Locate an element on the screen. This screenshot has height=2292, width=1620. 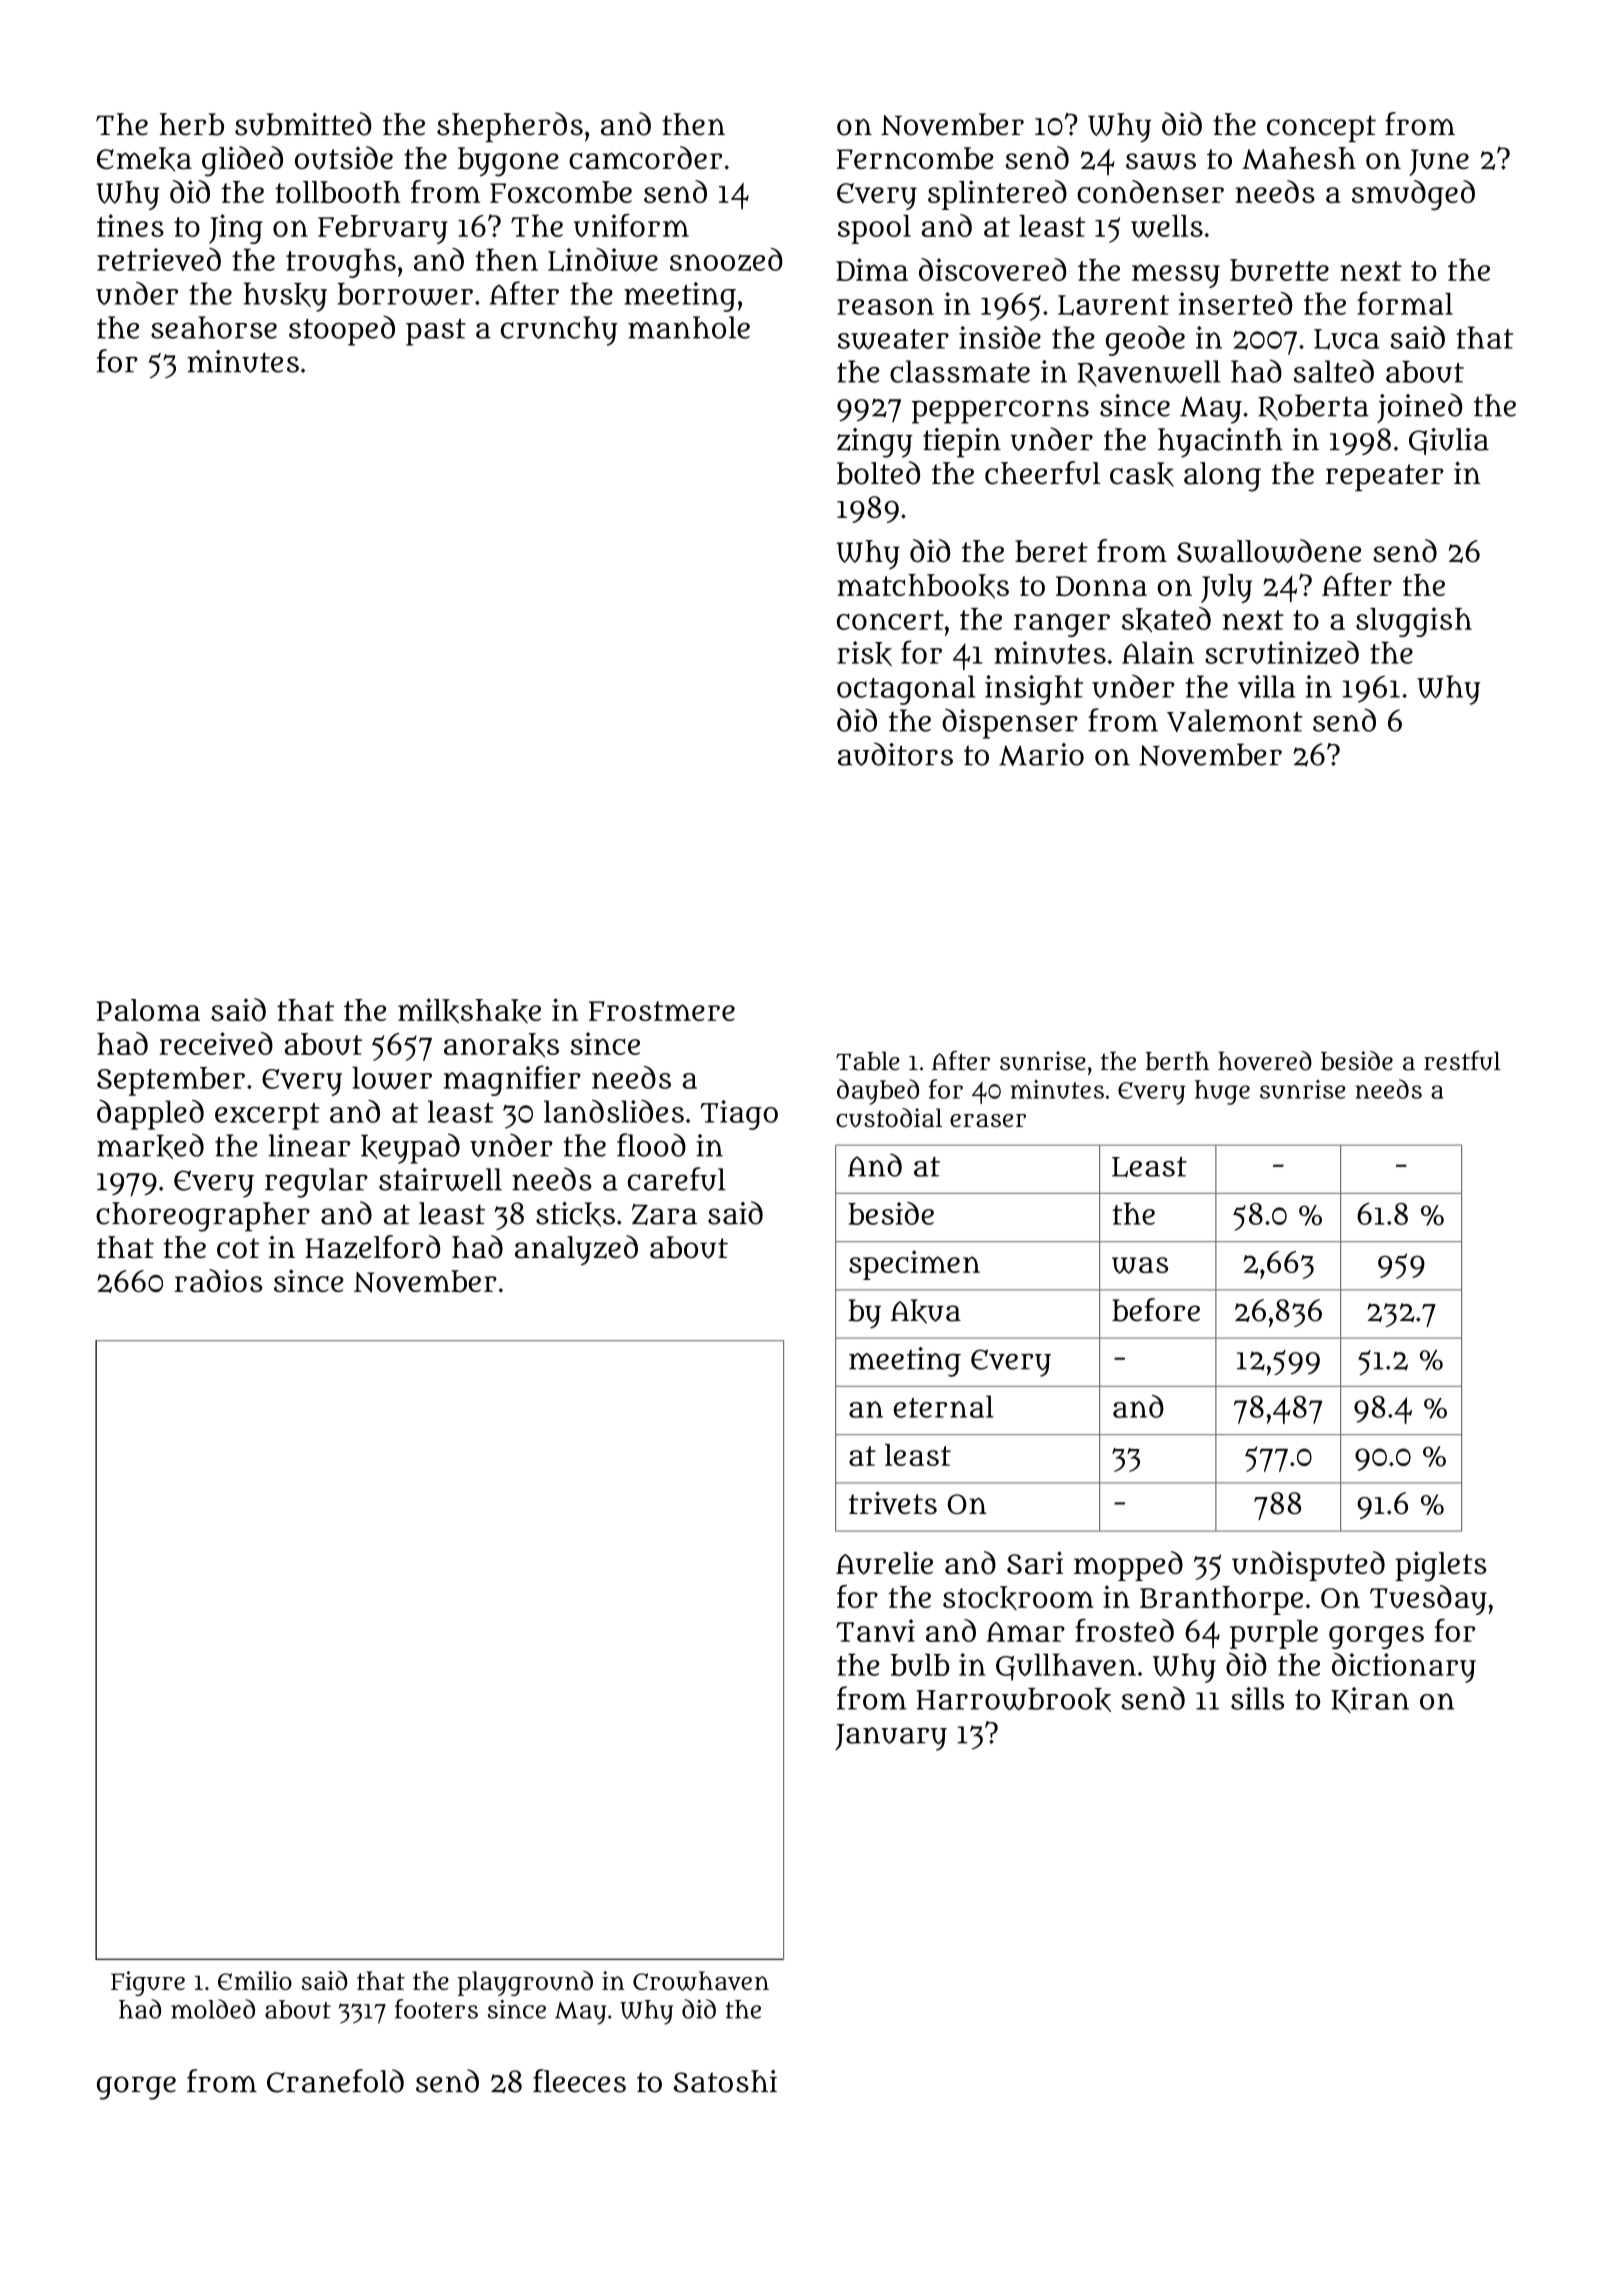
concept is located at coordinates (1321, 128).
